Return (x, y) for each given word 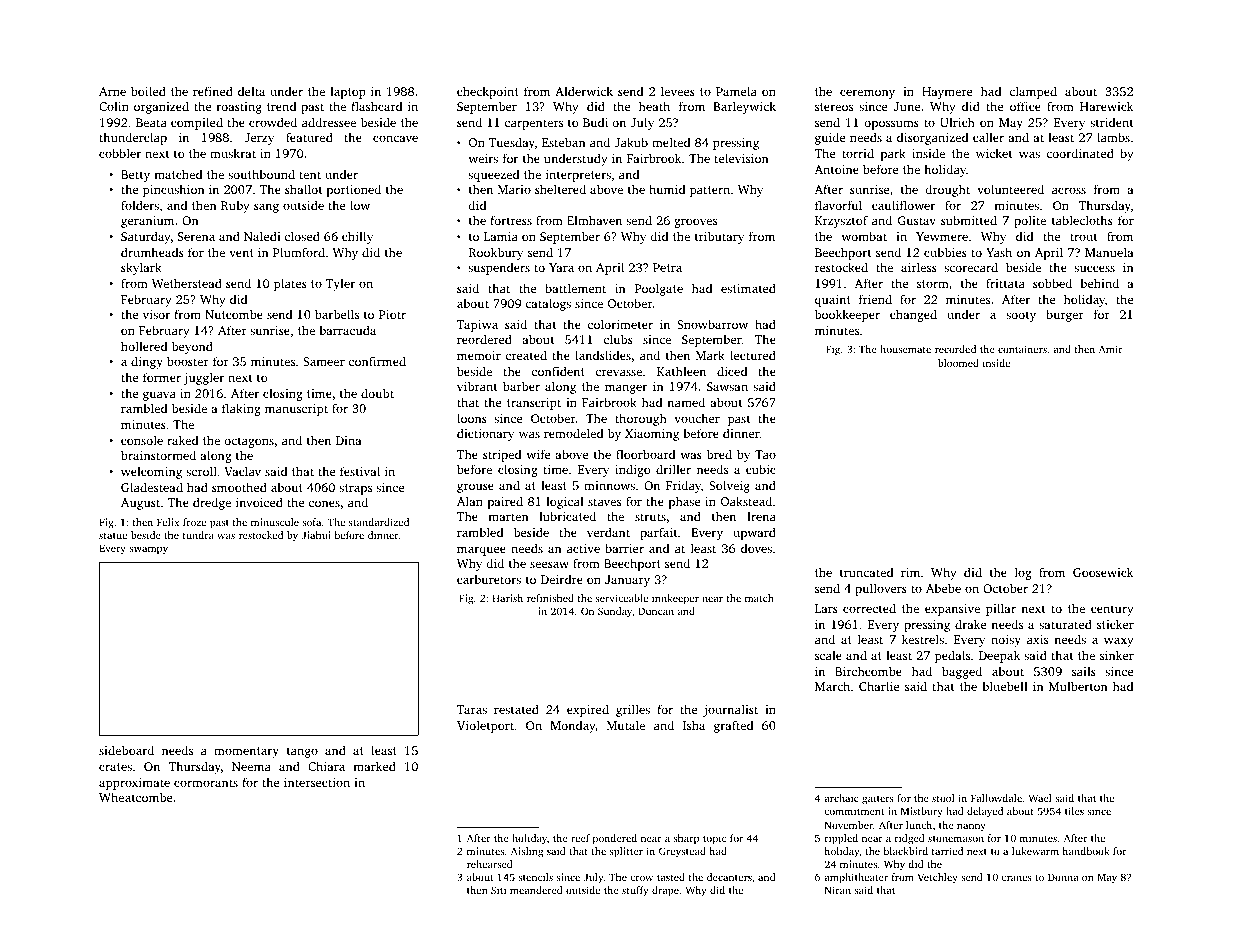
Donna (1063, 877)
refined (213, 91)
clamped (1033, 92)
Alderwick (584, 91)
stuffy (635, 891)
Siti (498, 890)
